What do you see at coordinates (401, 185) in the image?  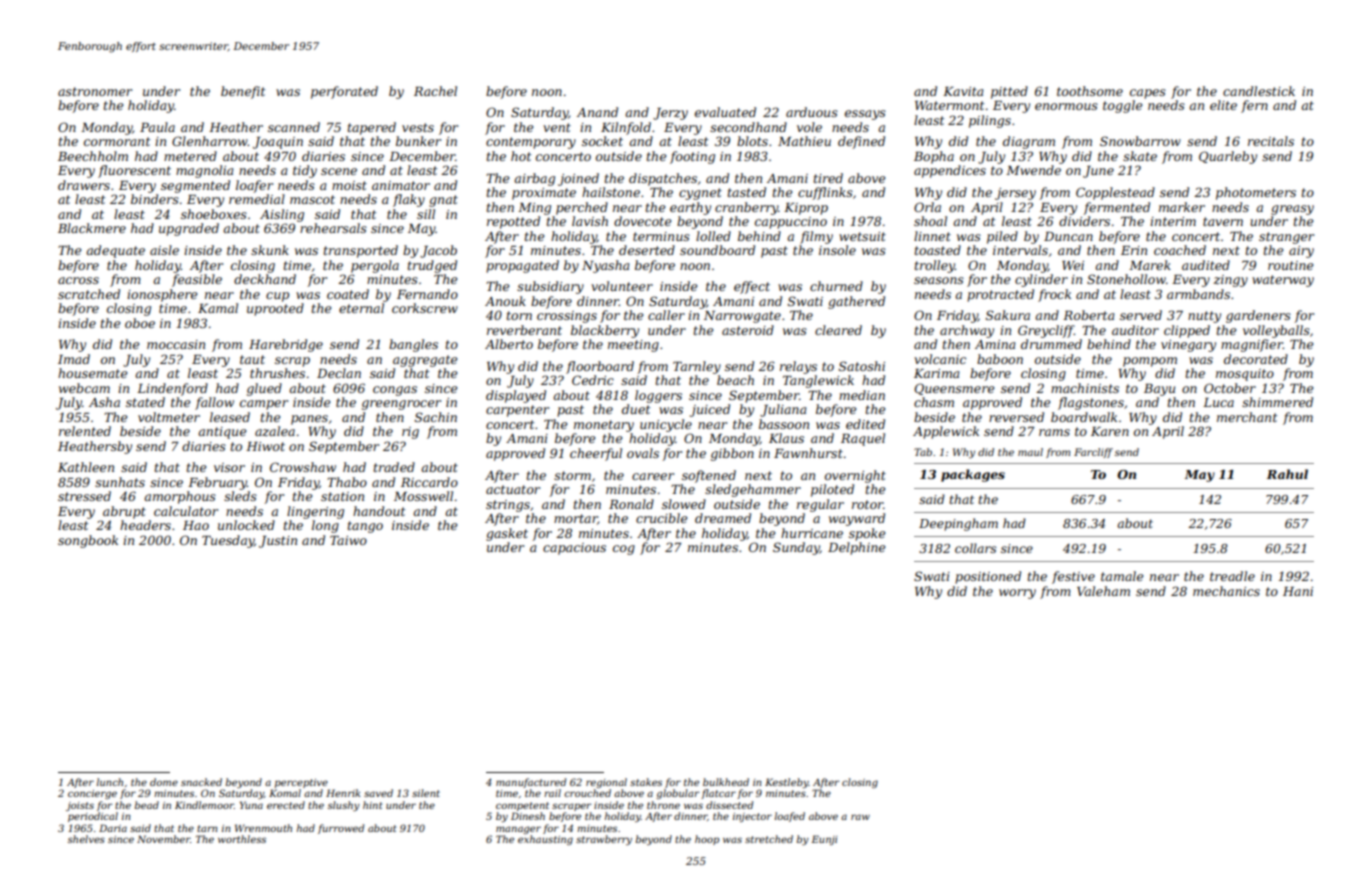 I see `animator` at bounding box center [401, 185].
